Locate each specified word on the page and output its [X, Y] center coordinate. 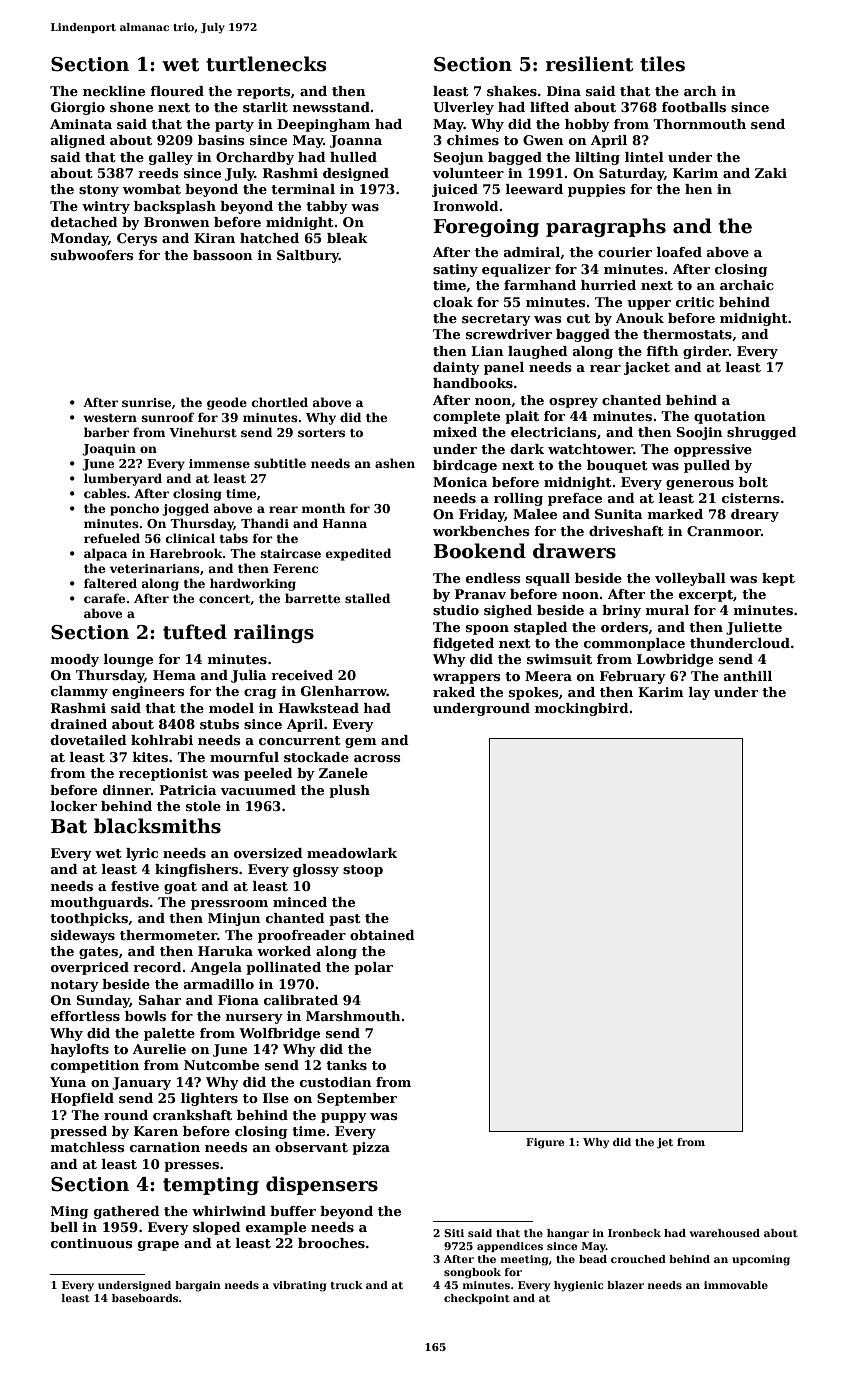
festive [135, 886]
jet [665, 1143]
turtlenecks [266, 64]
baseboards [145, 1298]
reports [263, 93]
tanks [346, 1065]
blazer [625, 1285]
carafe [104, 598]
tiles [662, 64]
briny [621, 611]
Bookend [480, 551]
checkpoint [477, 1299]
